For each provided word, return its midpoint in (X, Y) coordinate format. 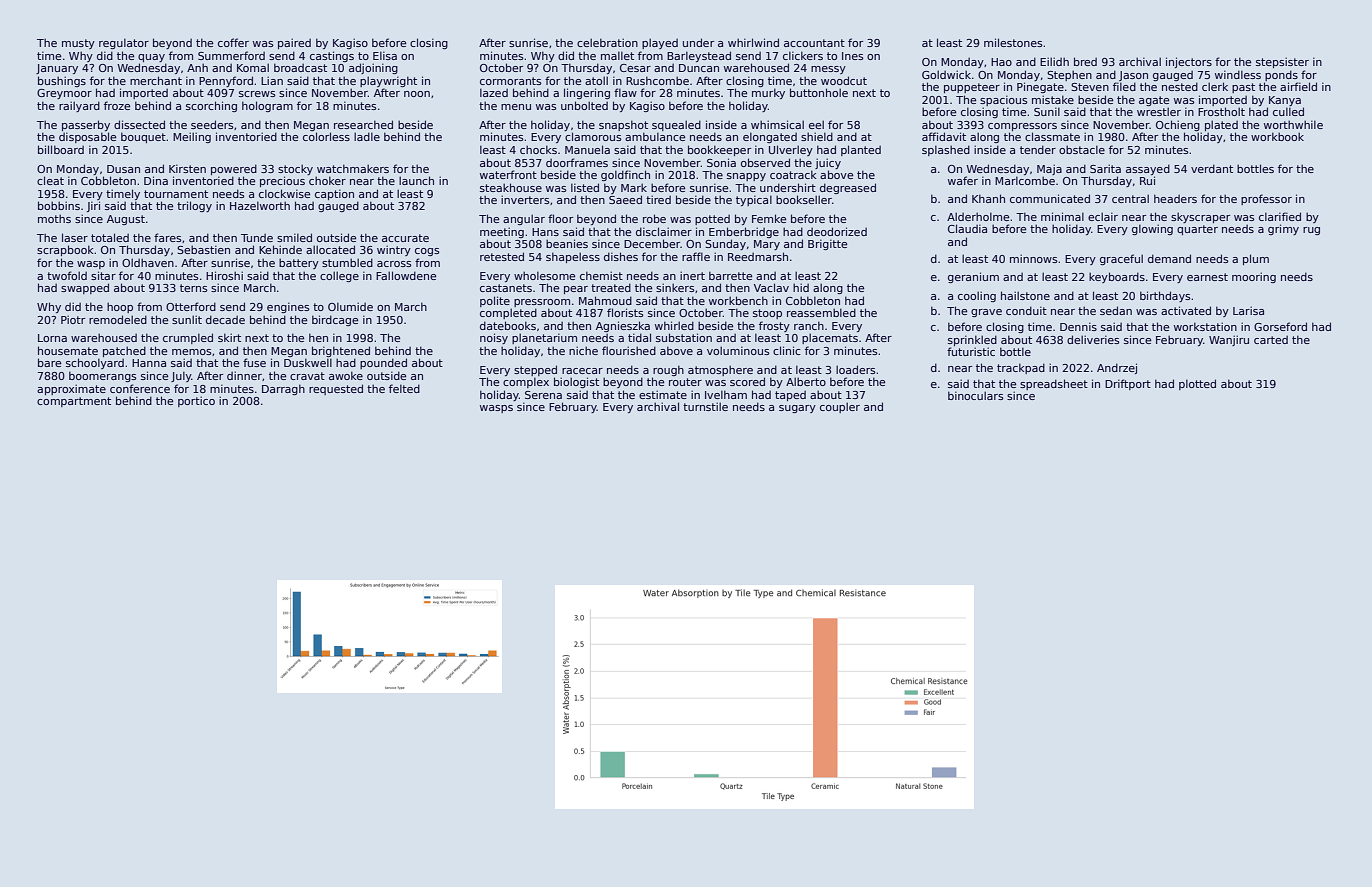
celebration (607, 42)
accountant (814, 43)
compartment (74, 402)
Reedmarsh (758, 256)
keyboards (1117, 277)
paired (294, 43)
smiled (294, 237)
